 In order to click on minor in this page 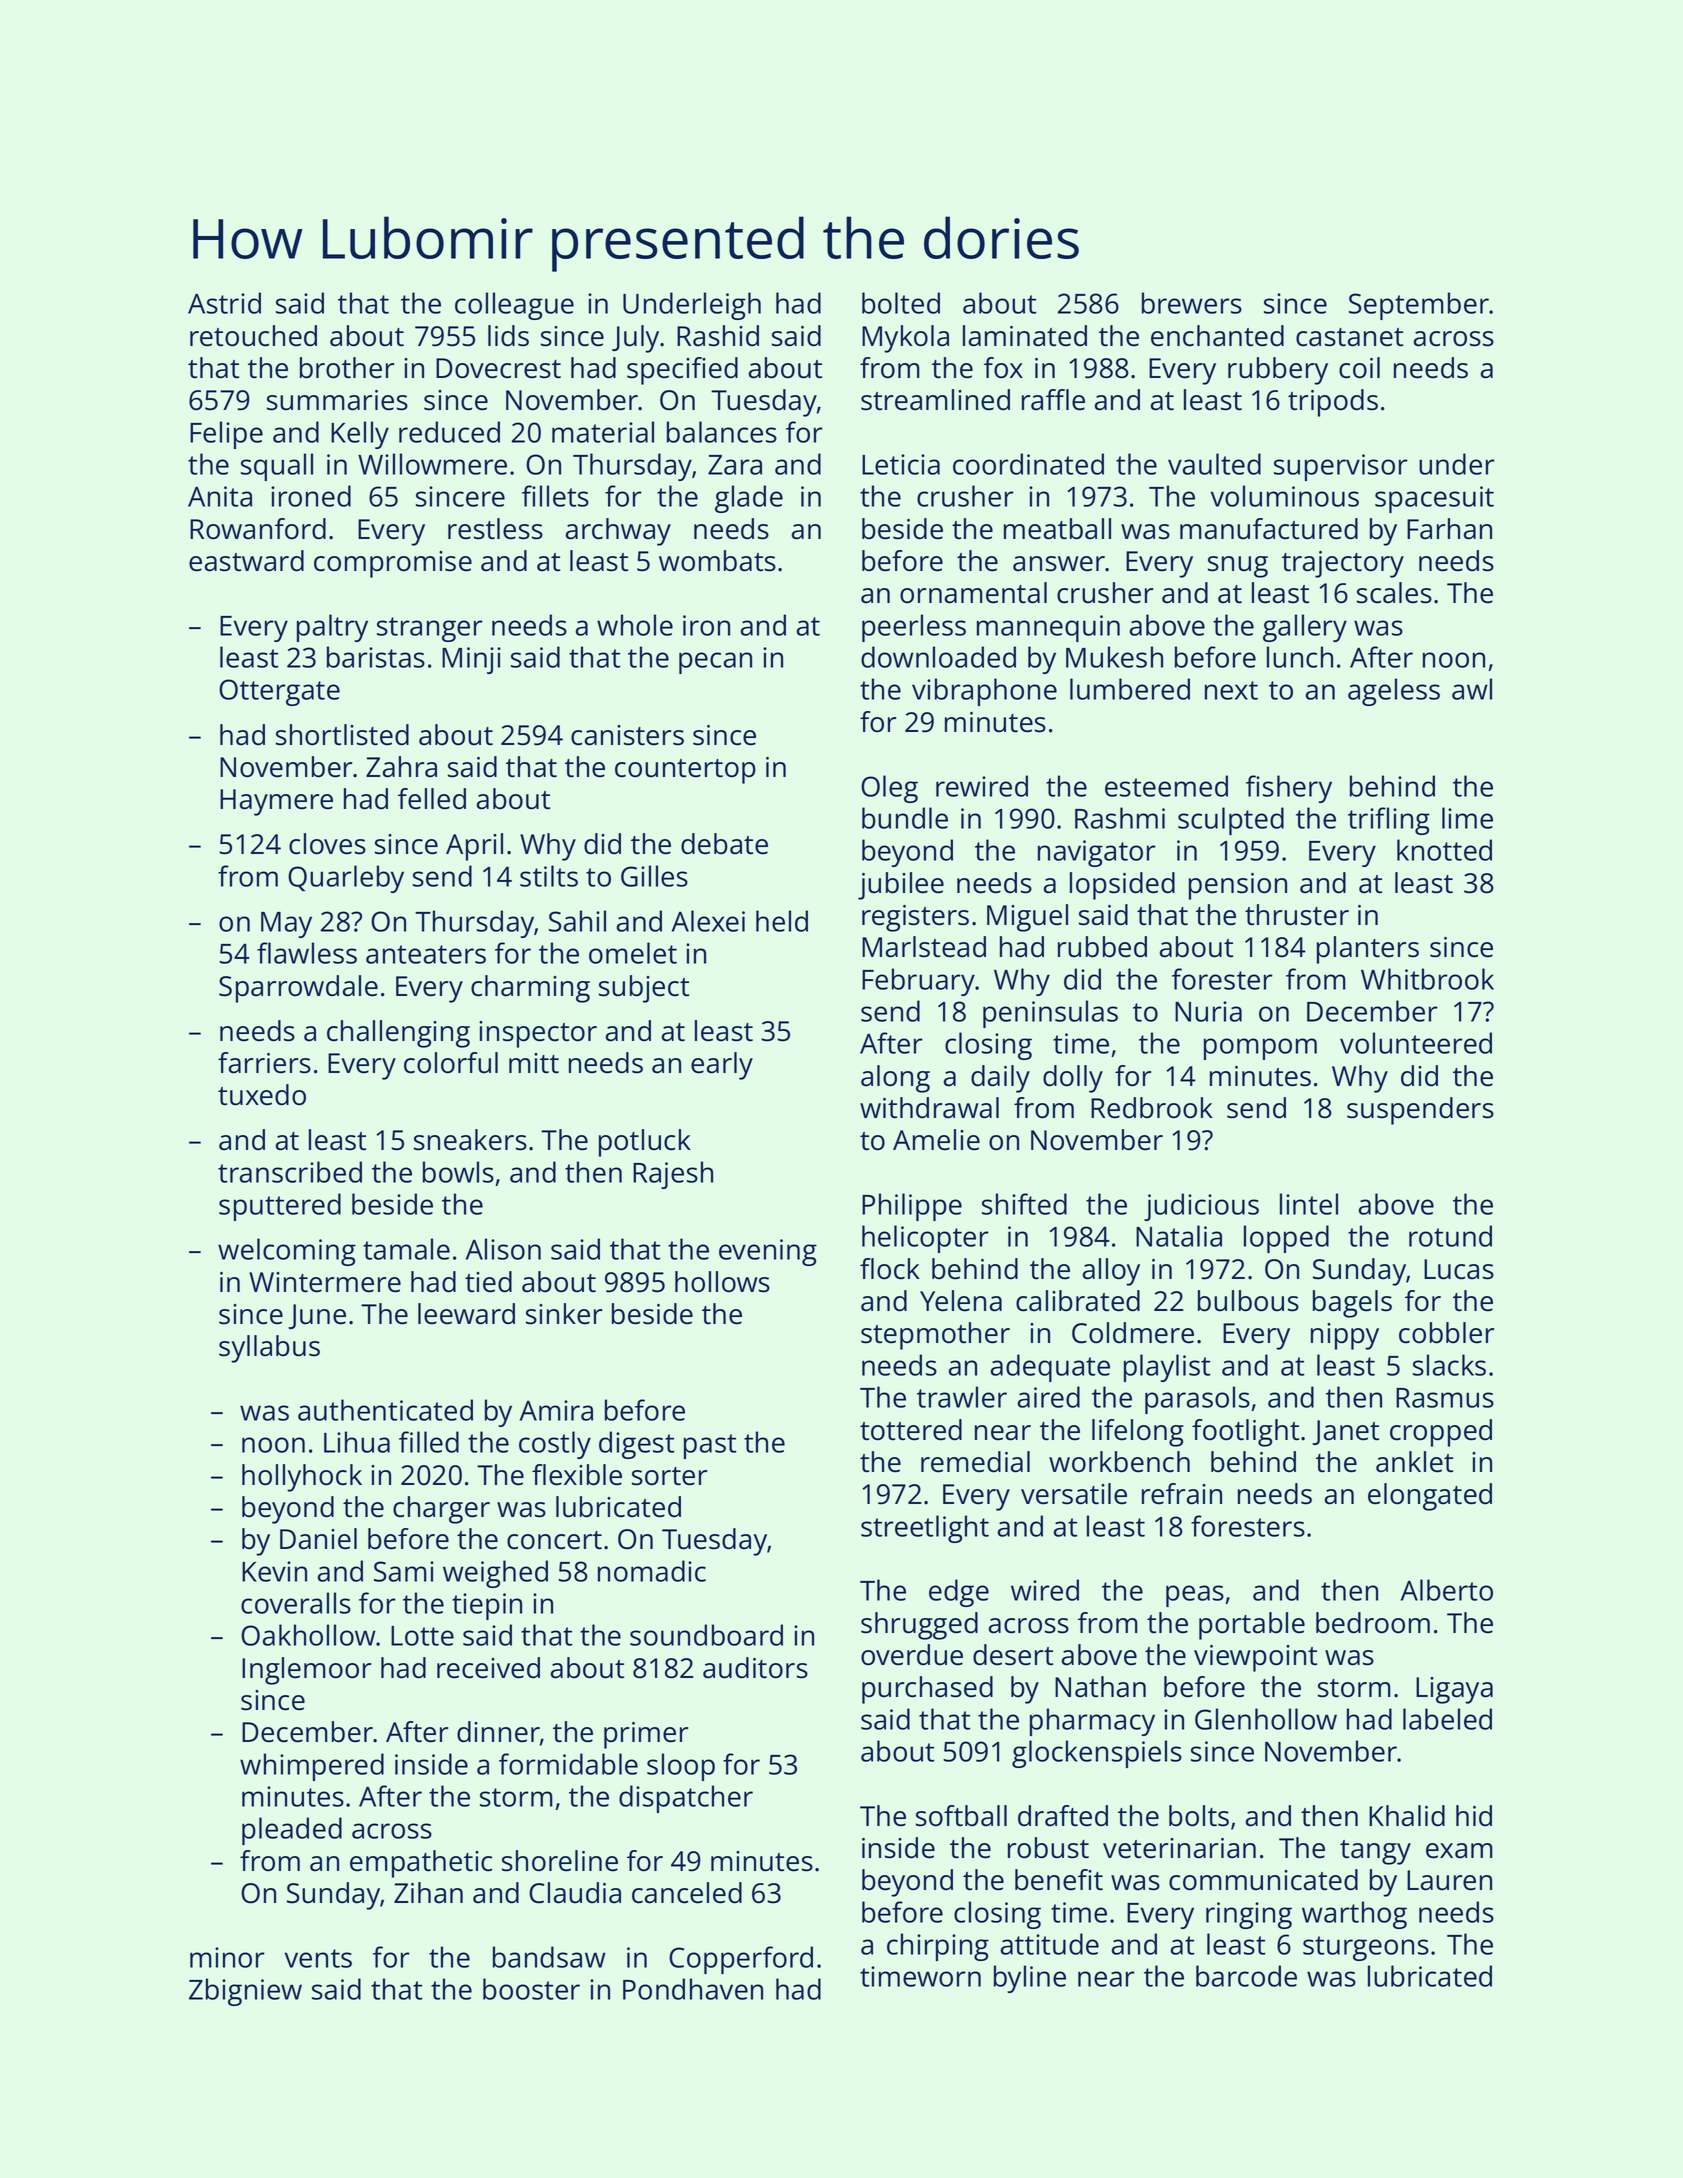, I will do `click(227, 1957)`.
